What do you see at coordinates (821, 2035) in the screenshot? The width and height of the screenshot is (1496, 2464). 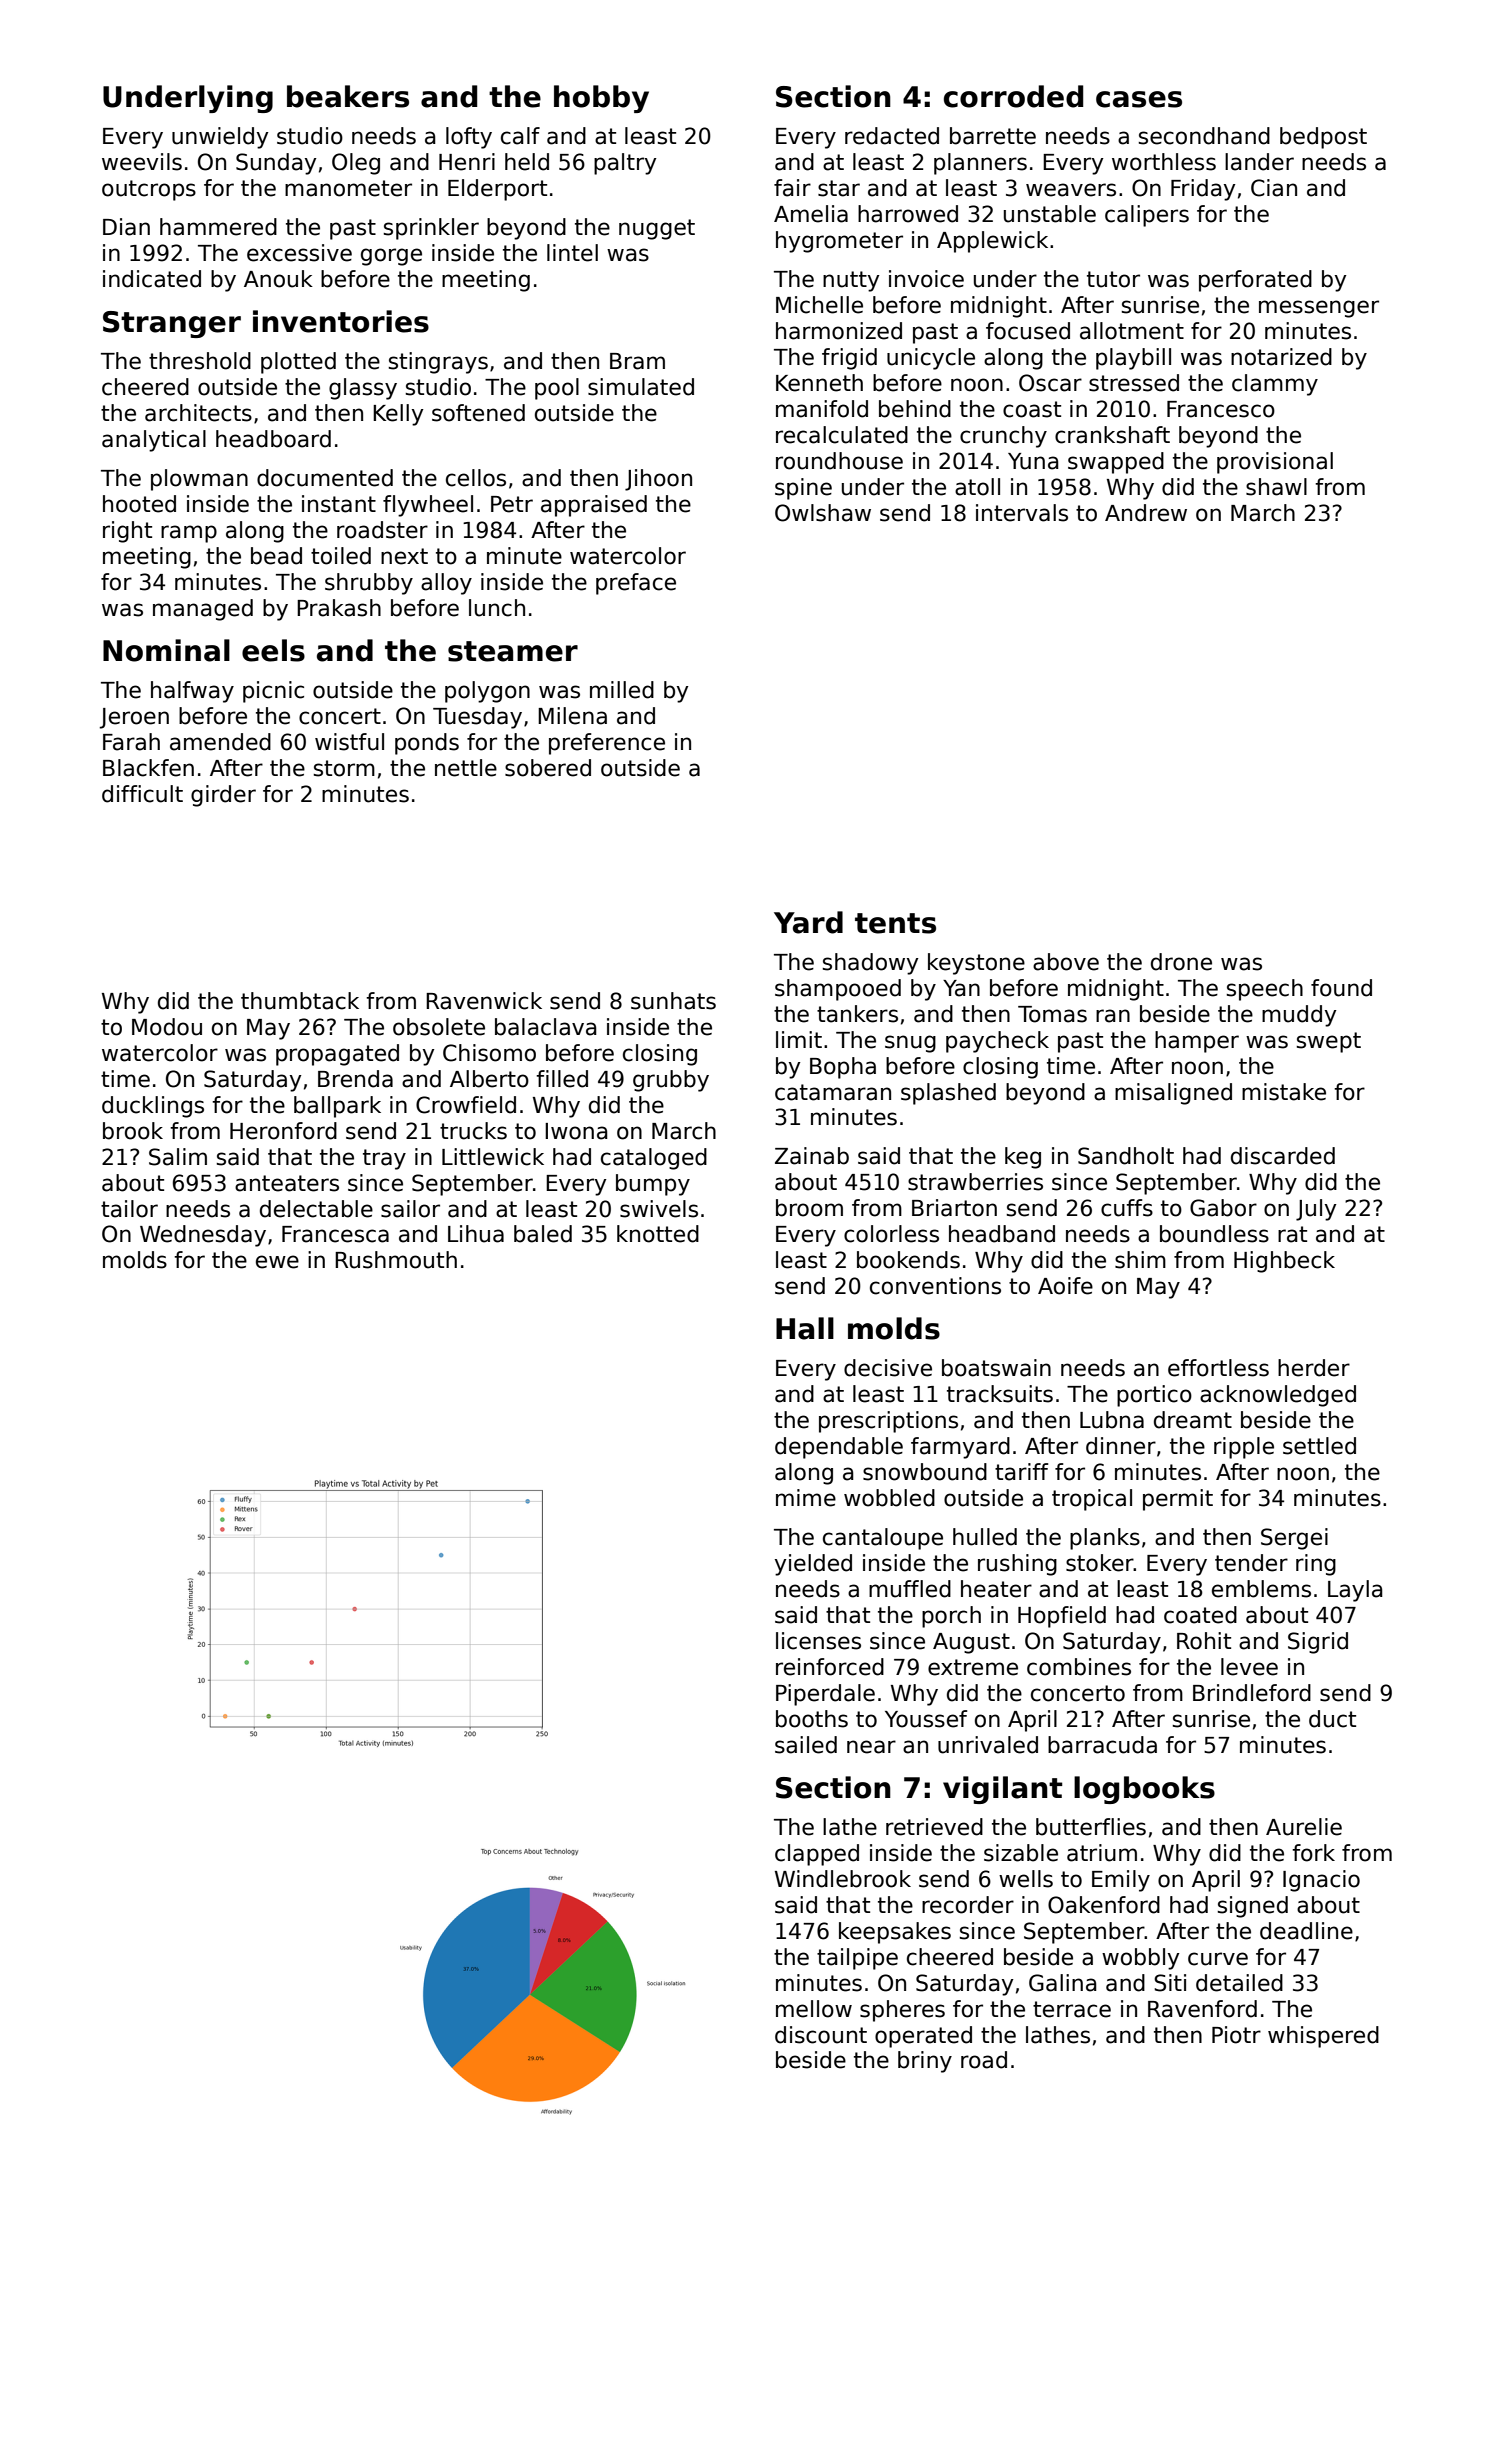 I see `discount` at bounding box center [821, 2035].
